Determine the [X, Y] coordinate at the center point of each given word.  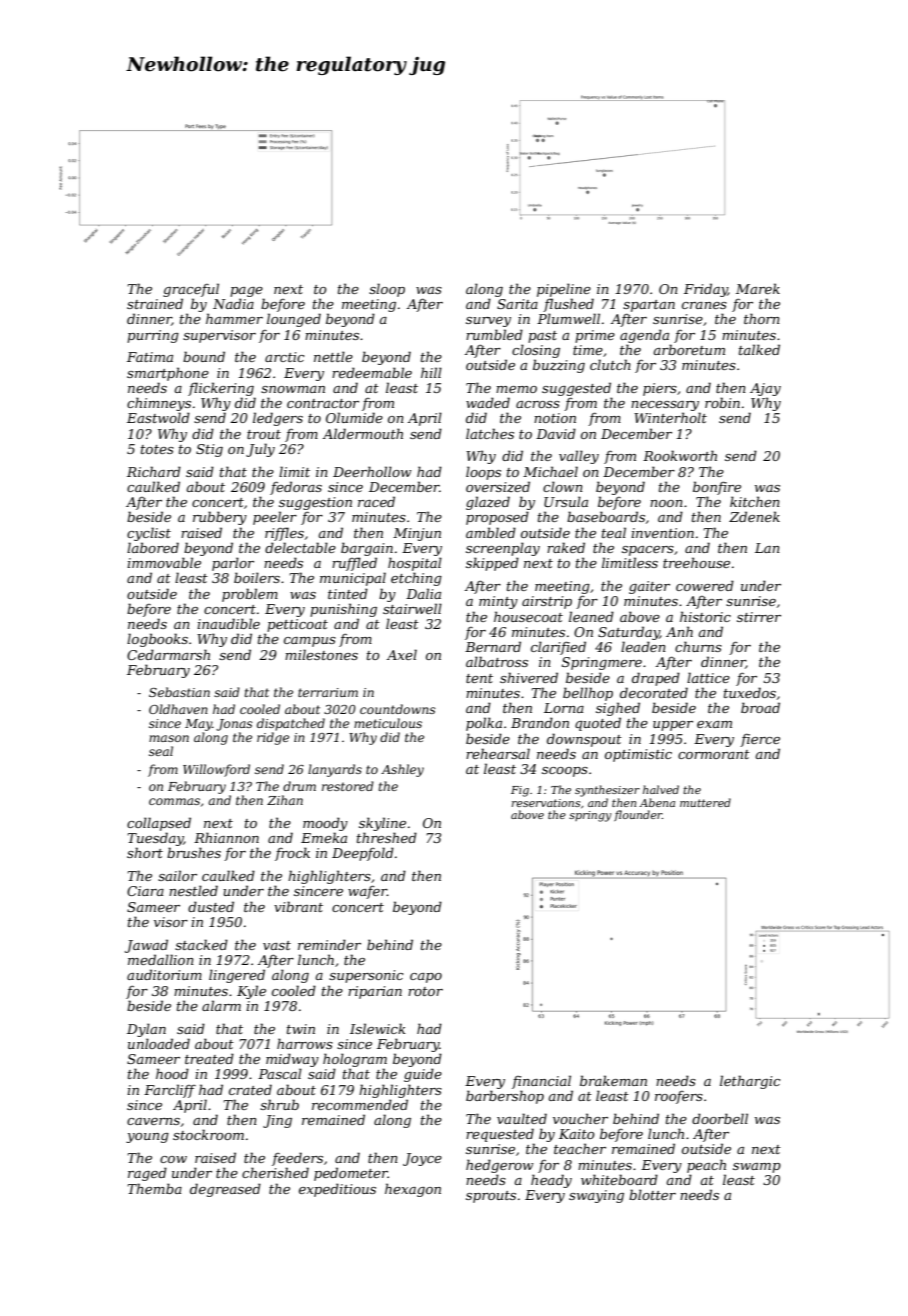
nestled [193, 890]
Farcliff [170, 1091]
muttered [705, 802]
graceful [191, 290]
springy [590, 816]
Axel [402, 654]
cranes [704, 305]
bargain [367, 549]
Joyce [422, 1159]
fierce [760, 740]
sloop [387, 290]
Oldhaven [178, 709]
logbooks [157, 640]
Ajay [765, 389]
